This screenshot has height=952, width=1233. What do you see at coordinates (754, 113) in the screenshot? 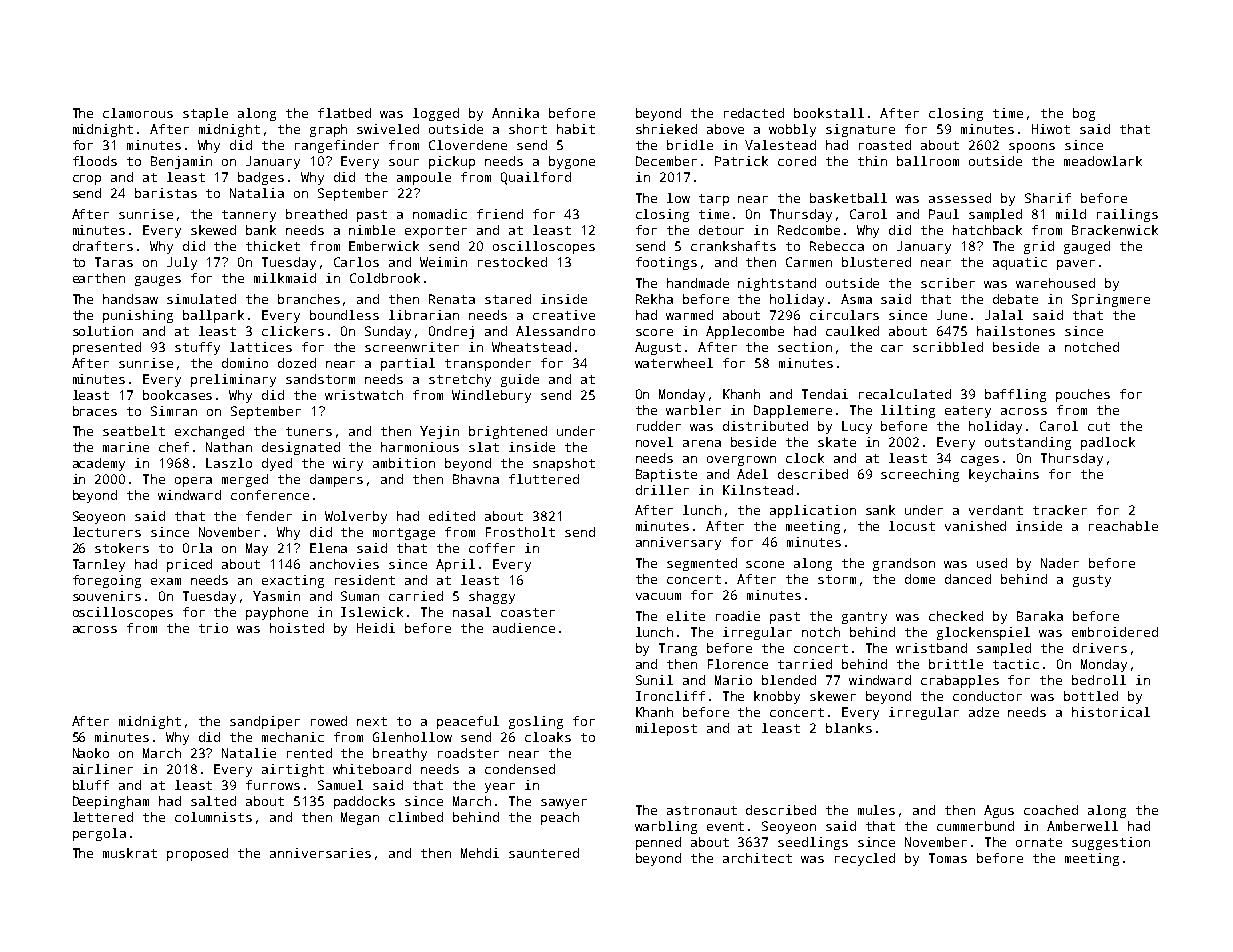
I see `redacted` at bounding box center [754, 113].
